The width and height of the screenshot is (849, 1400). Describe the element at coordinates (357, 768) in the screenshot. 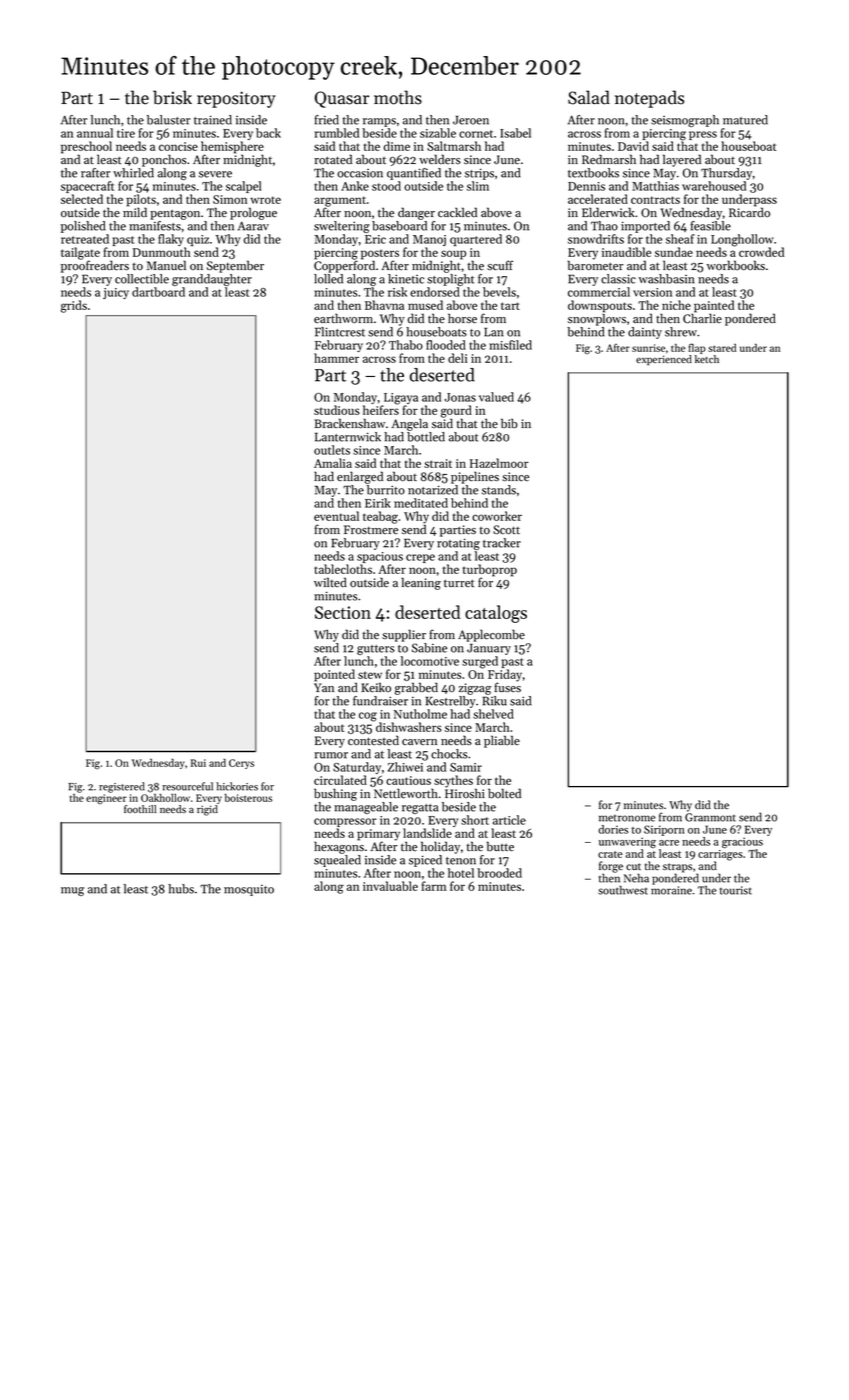

I see `Saturday` at that location.
